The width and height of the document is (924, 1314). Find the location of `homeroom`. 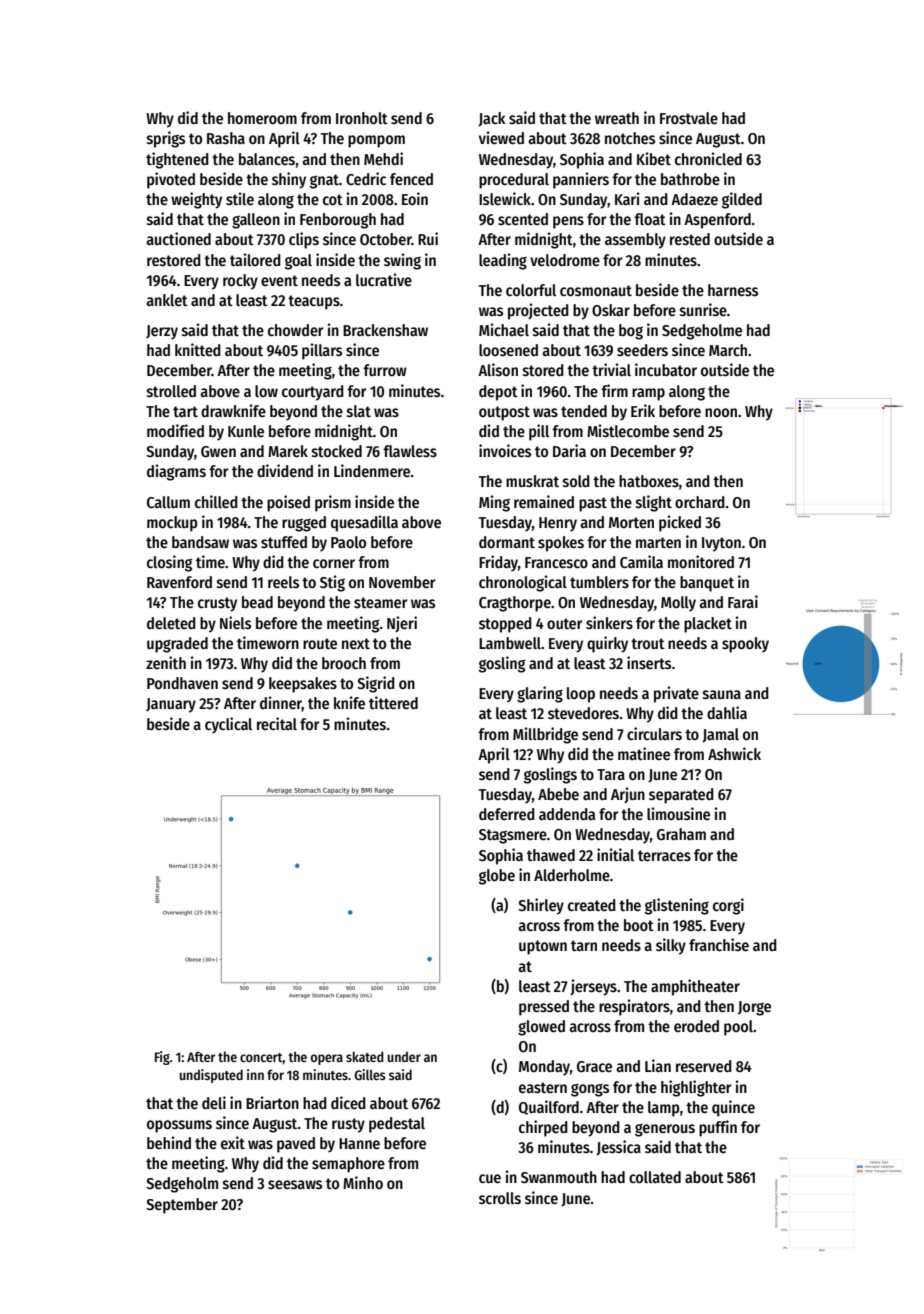

homeroom is located at coordinates (262, 118).
